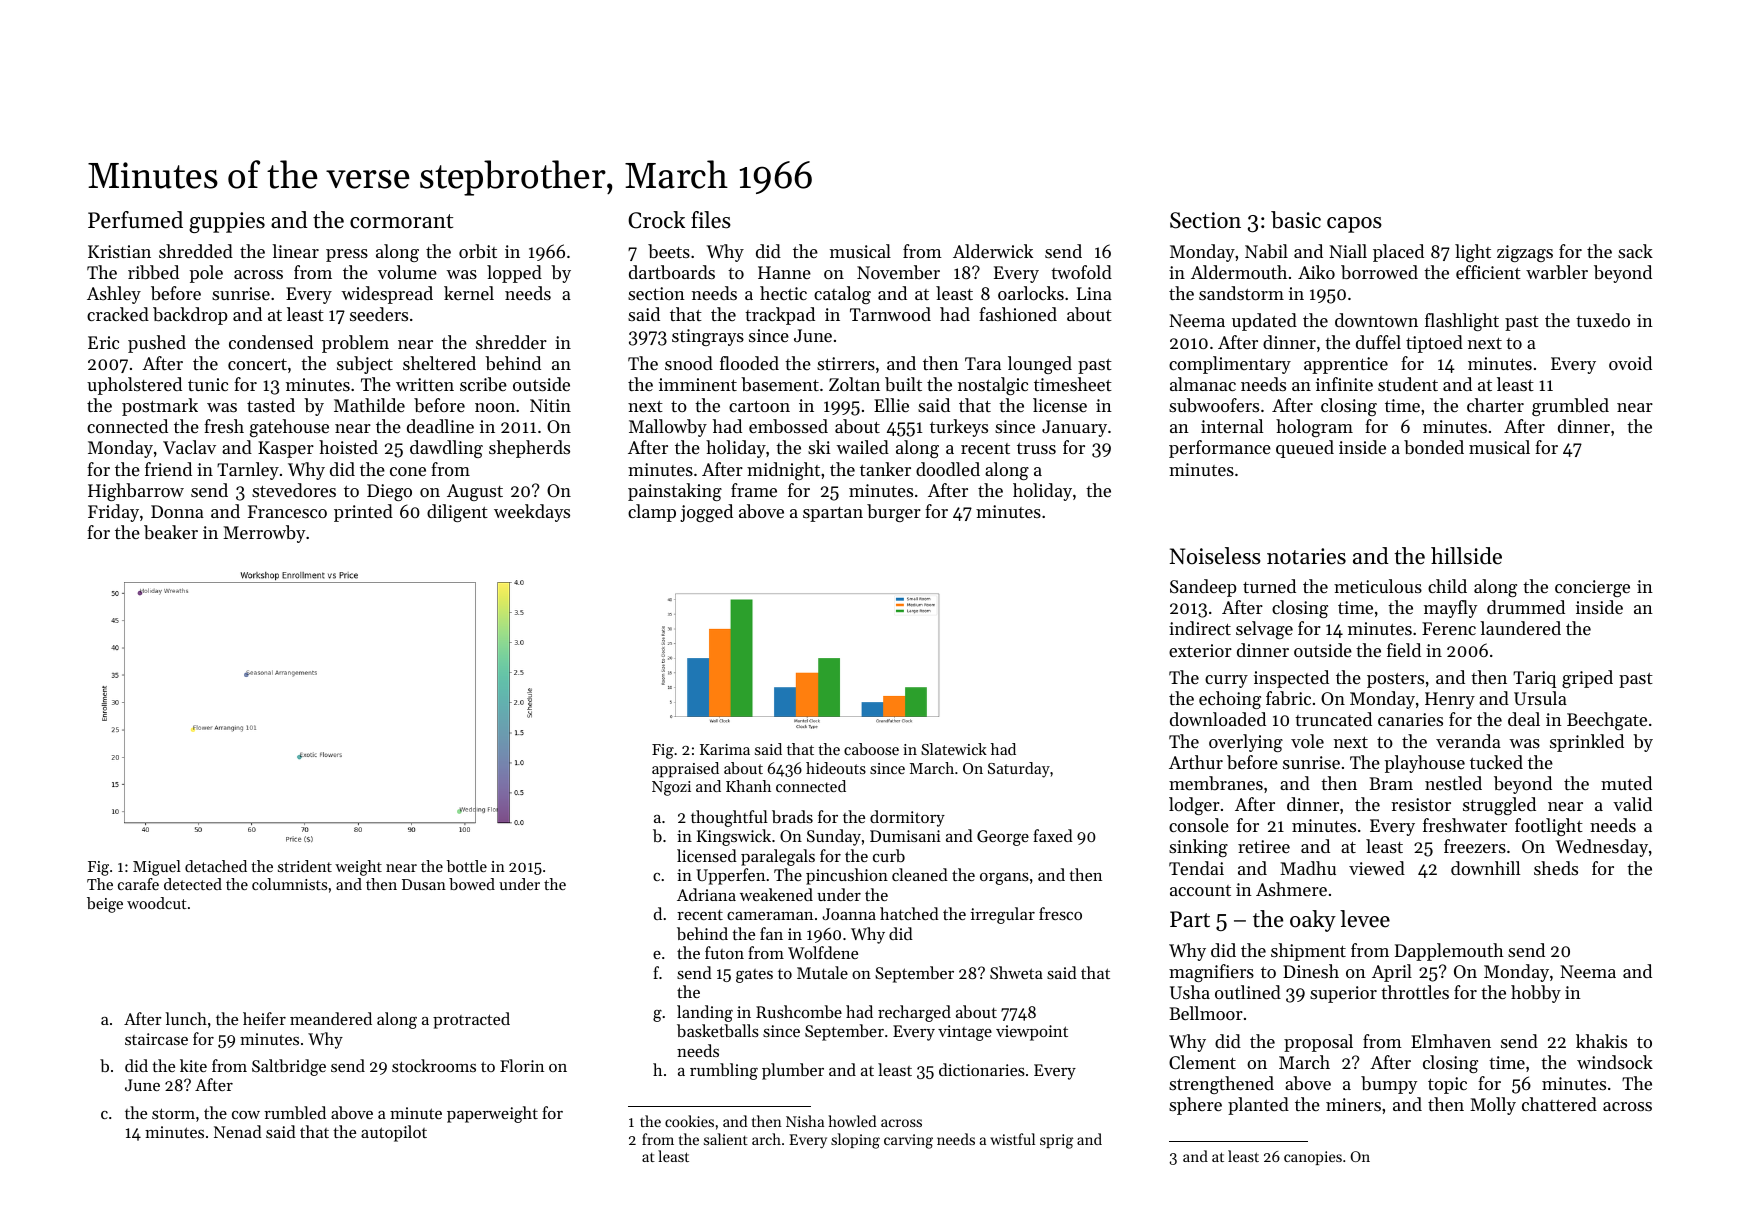 Image resolution: width=1740 pixels, height=1231 pixels. Describe the element at coordinates (819, 447) in the image. I see `ski` at that location.
